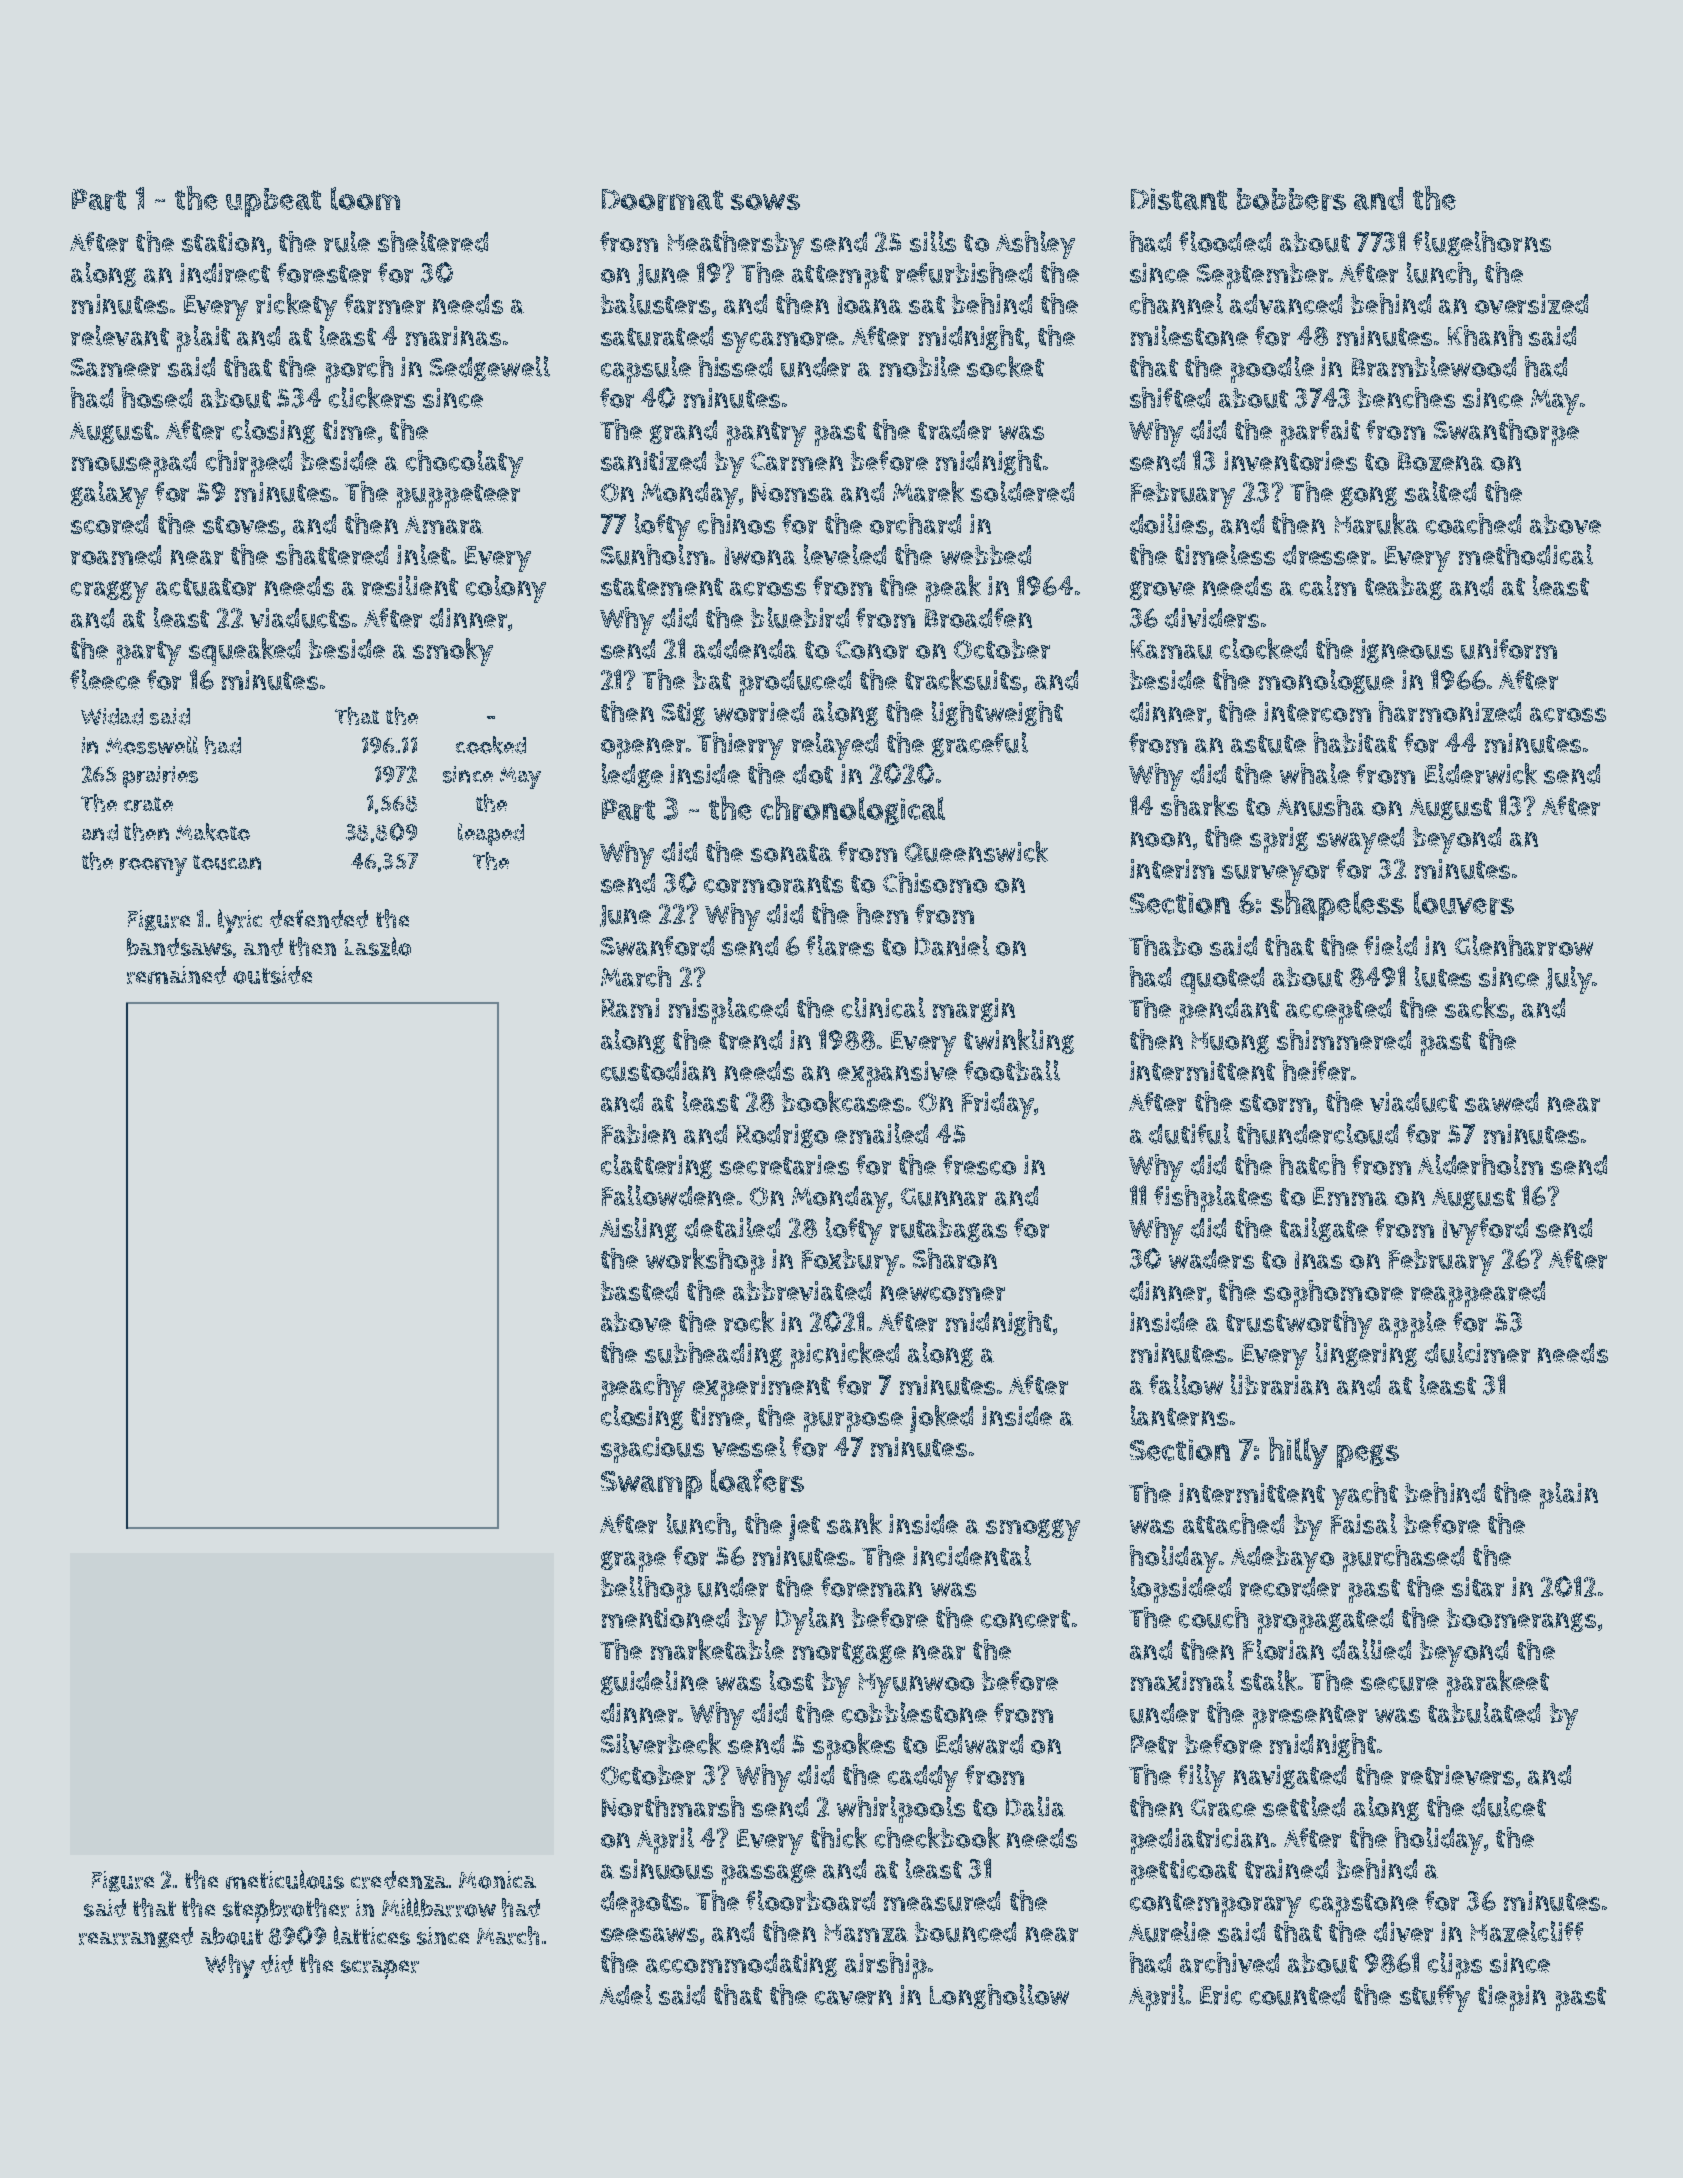 This image has height=2178, width=1683. What do you see at coordinates (1482, 243) in the image?
I see `flugelhorns` at bounding box center [1482, 243].
